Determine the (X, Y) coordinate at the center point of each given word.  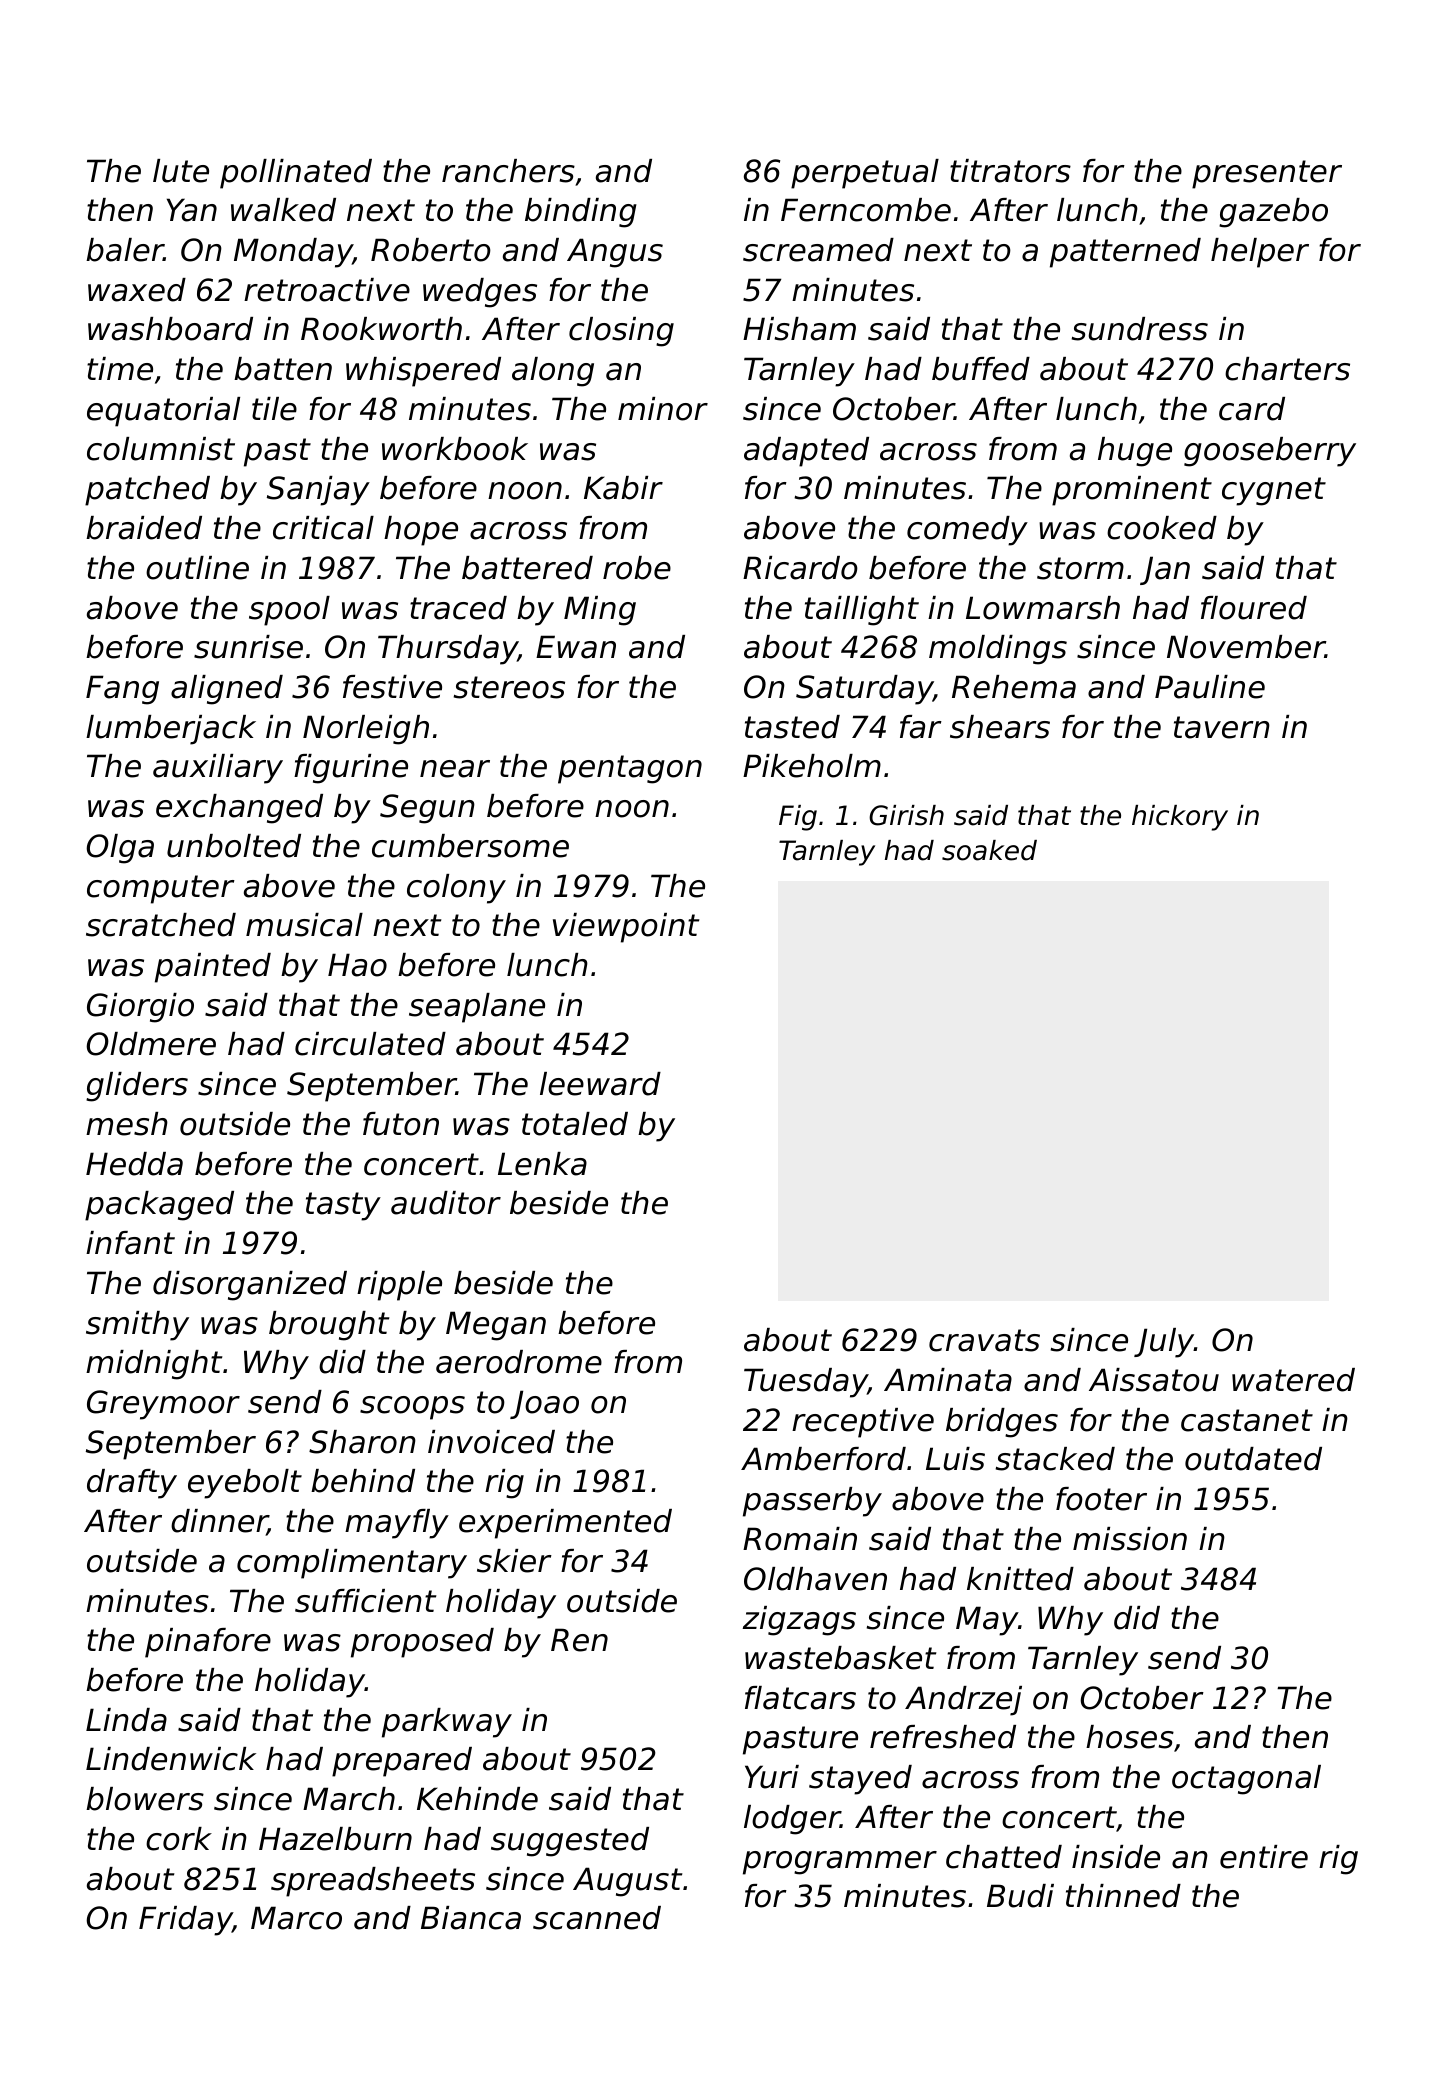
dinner (219, 1522)
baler (125, 250)
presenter (1267, 174)
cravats (984, 1340)
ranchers (508, 171)
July (1164, 1343)
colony (456, 889)
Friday (185, 1921)
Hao (357, 965)
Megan (496, 1326)
